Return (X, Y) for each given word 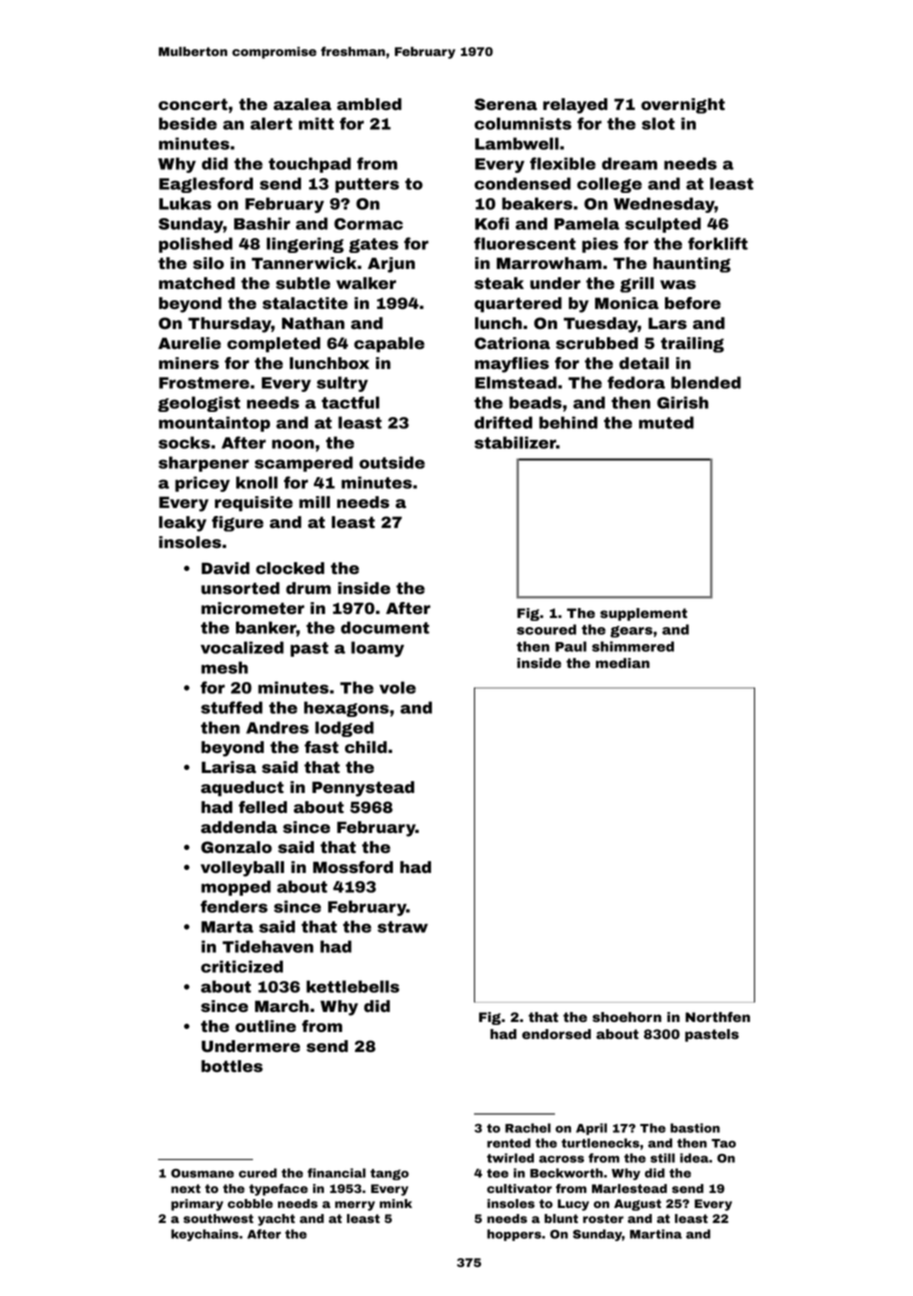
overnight (683, 106)
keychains (205, 1235)
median (623, 663)
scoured (546, 629)
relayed (575, 106)
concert (193, 104)
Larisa (229, 767)
